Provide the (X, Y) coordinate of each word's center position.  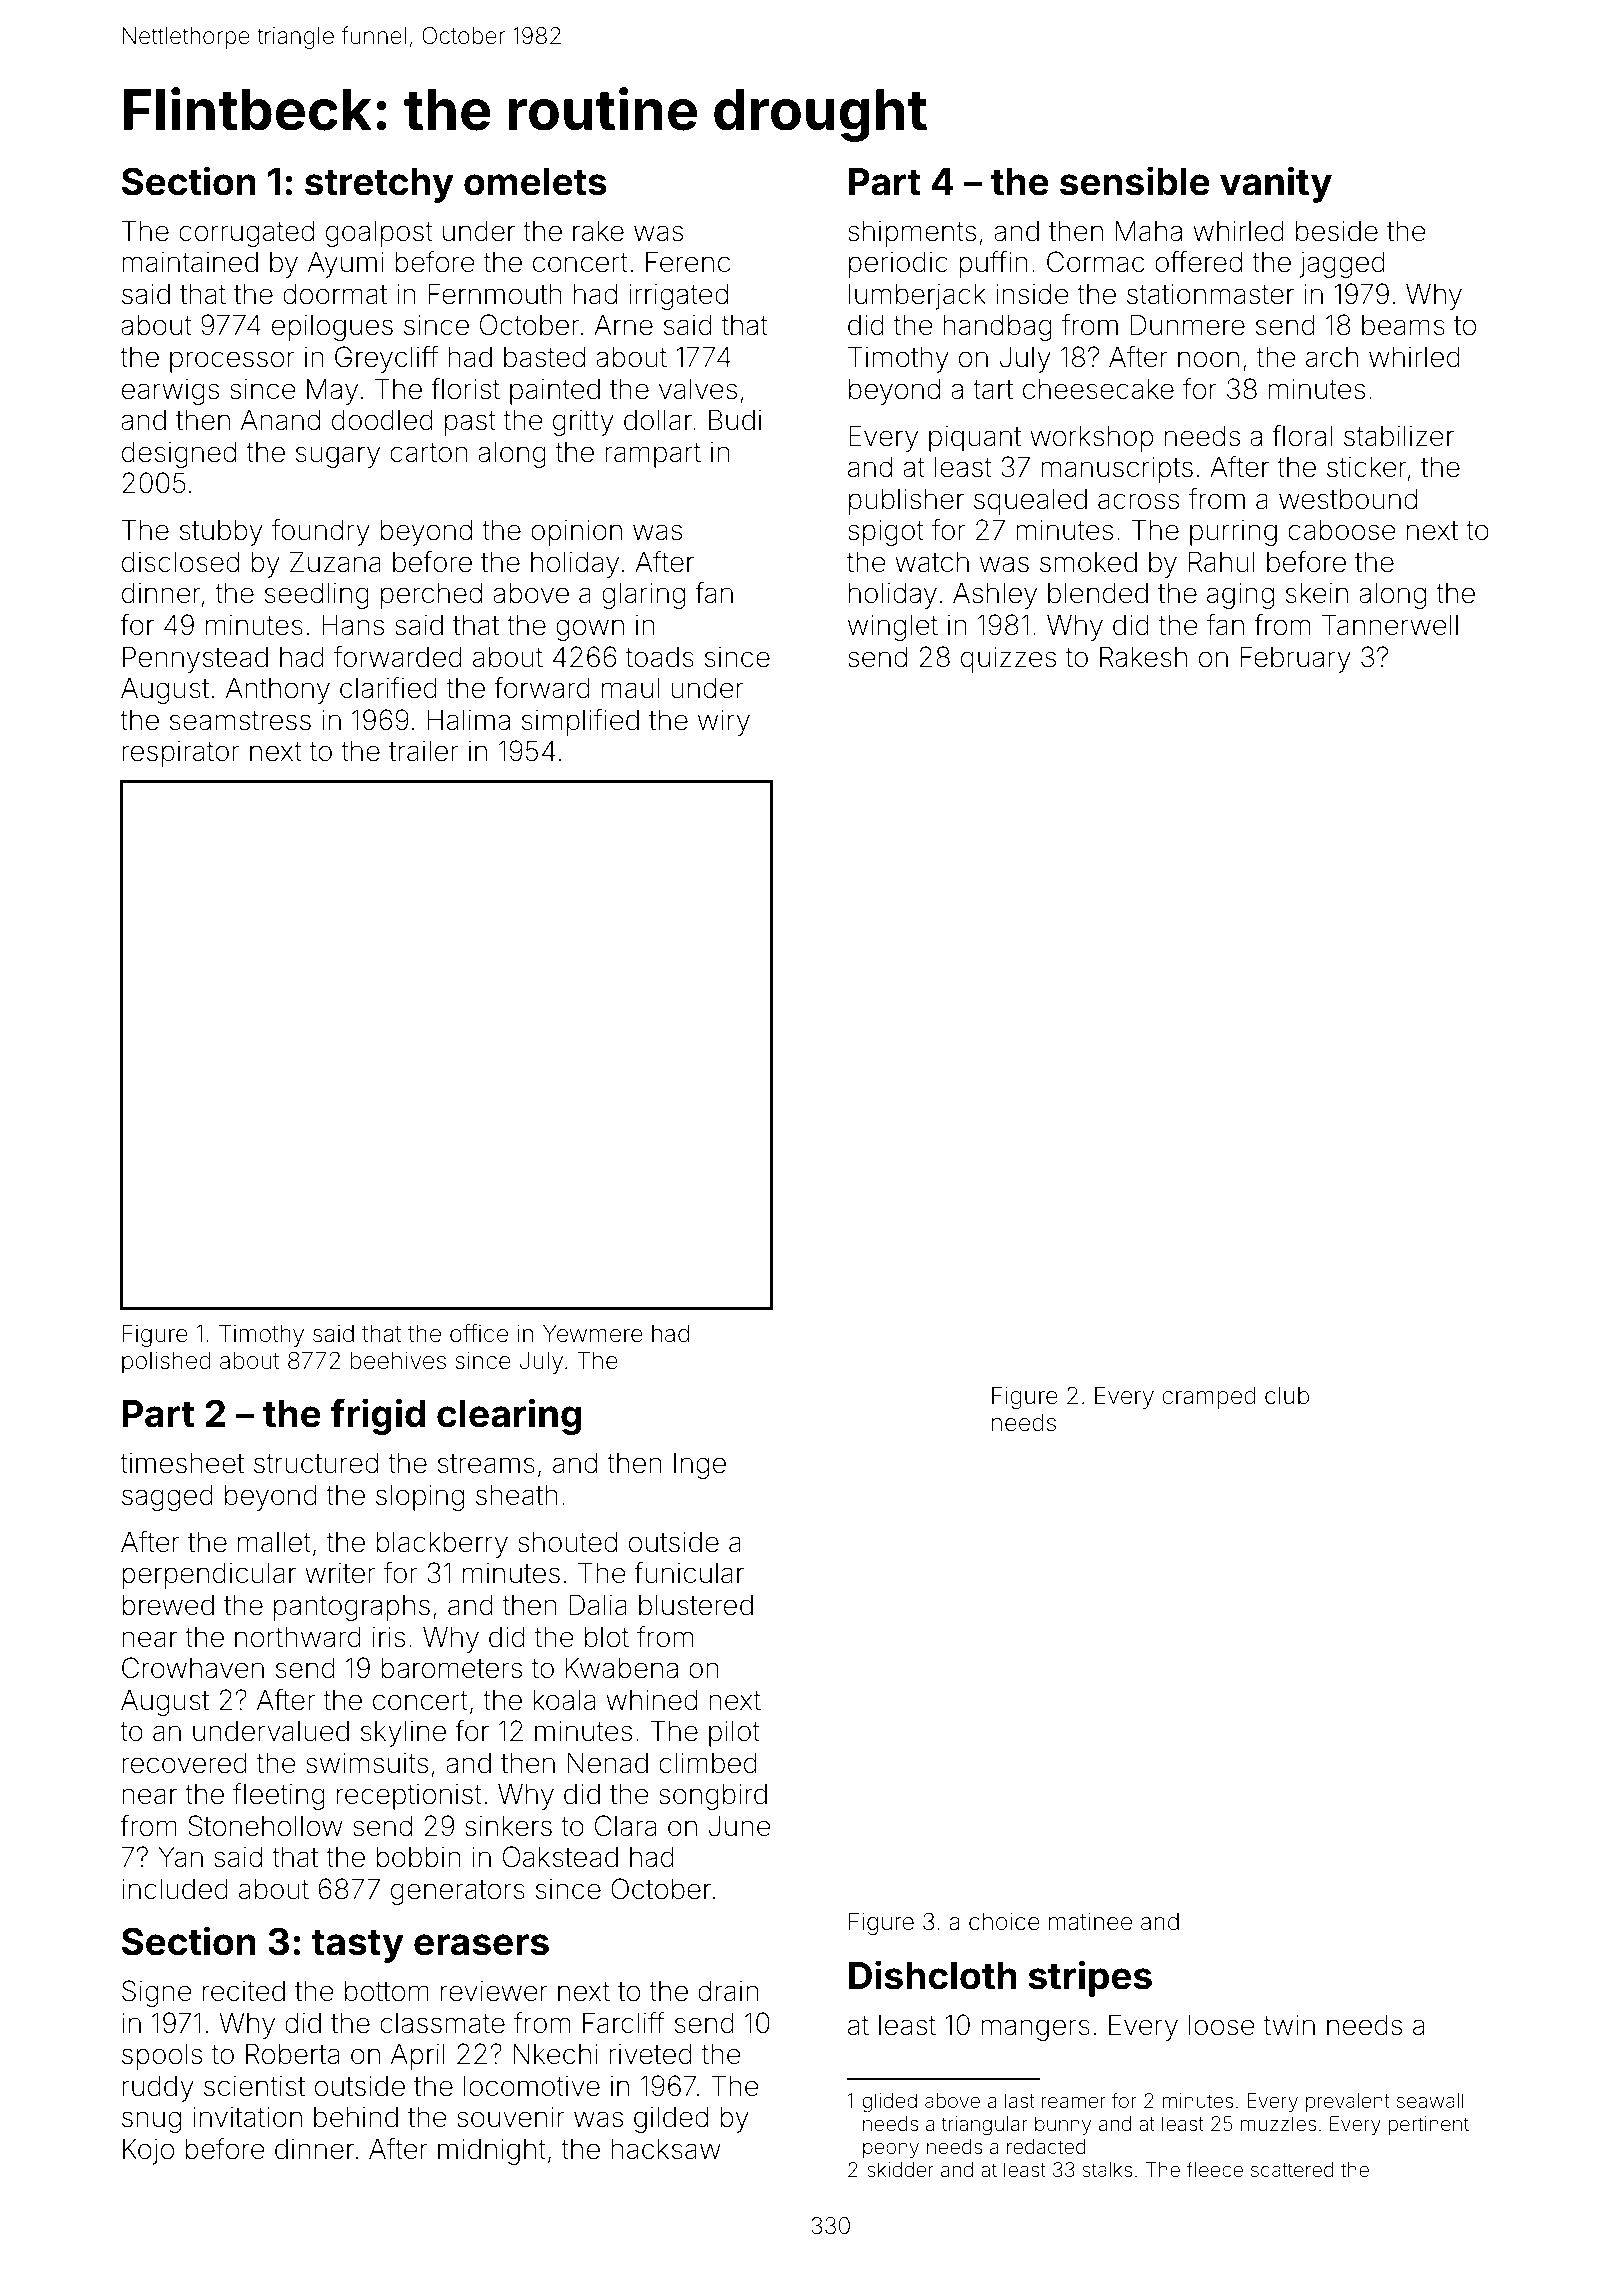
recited (244, 1991)
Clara (625, 1826)
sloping (420, 1497)
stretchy (379, 185)
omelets (535, 182)
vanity (1276, 184)
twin (1289, 2025)
